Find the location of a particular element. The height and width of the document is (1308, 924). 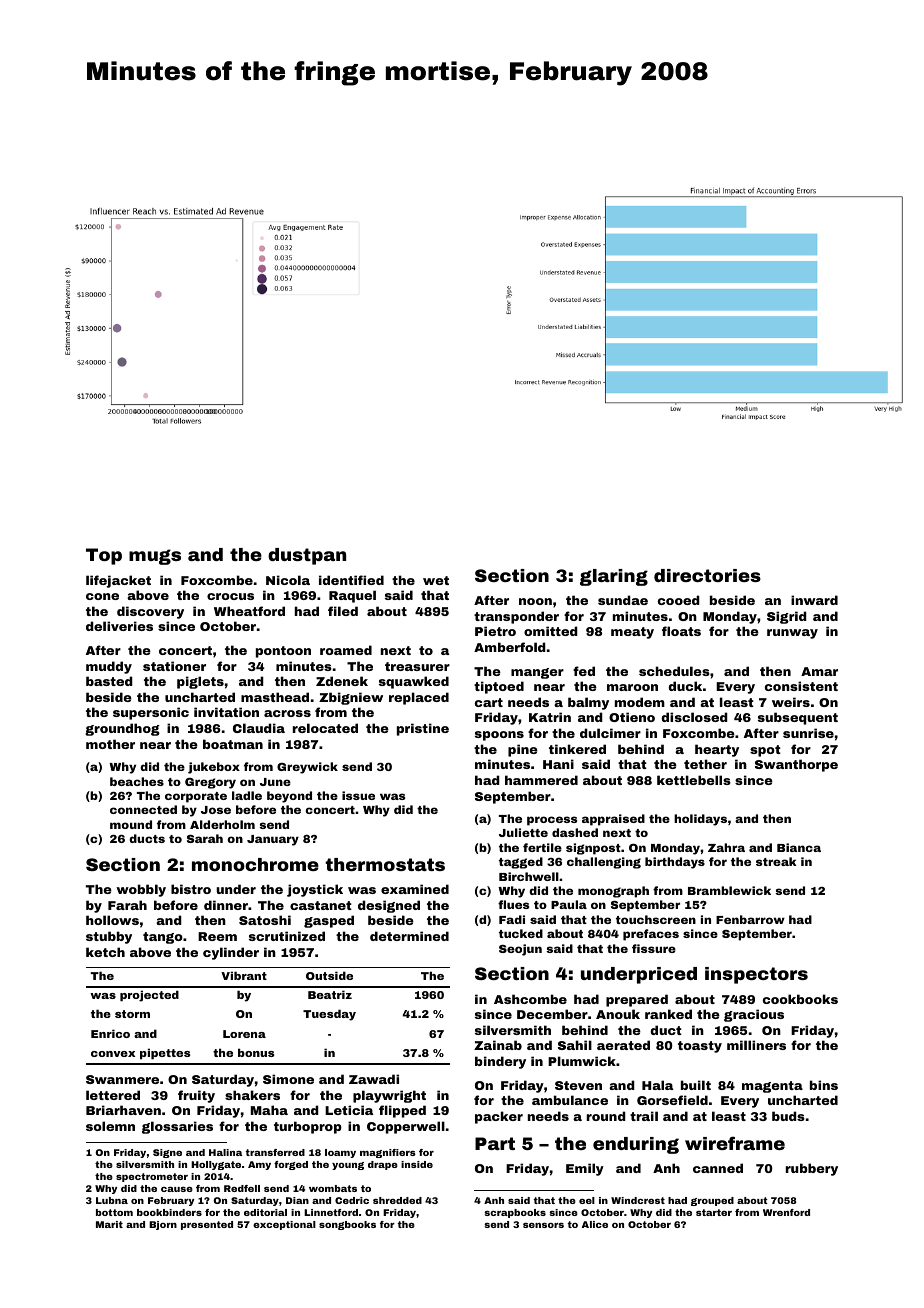

Sigrid is located at coordinates (787, 617).
